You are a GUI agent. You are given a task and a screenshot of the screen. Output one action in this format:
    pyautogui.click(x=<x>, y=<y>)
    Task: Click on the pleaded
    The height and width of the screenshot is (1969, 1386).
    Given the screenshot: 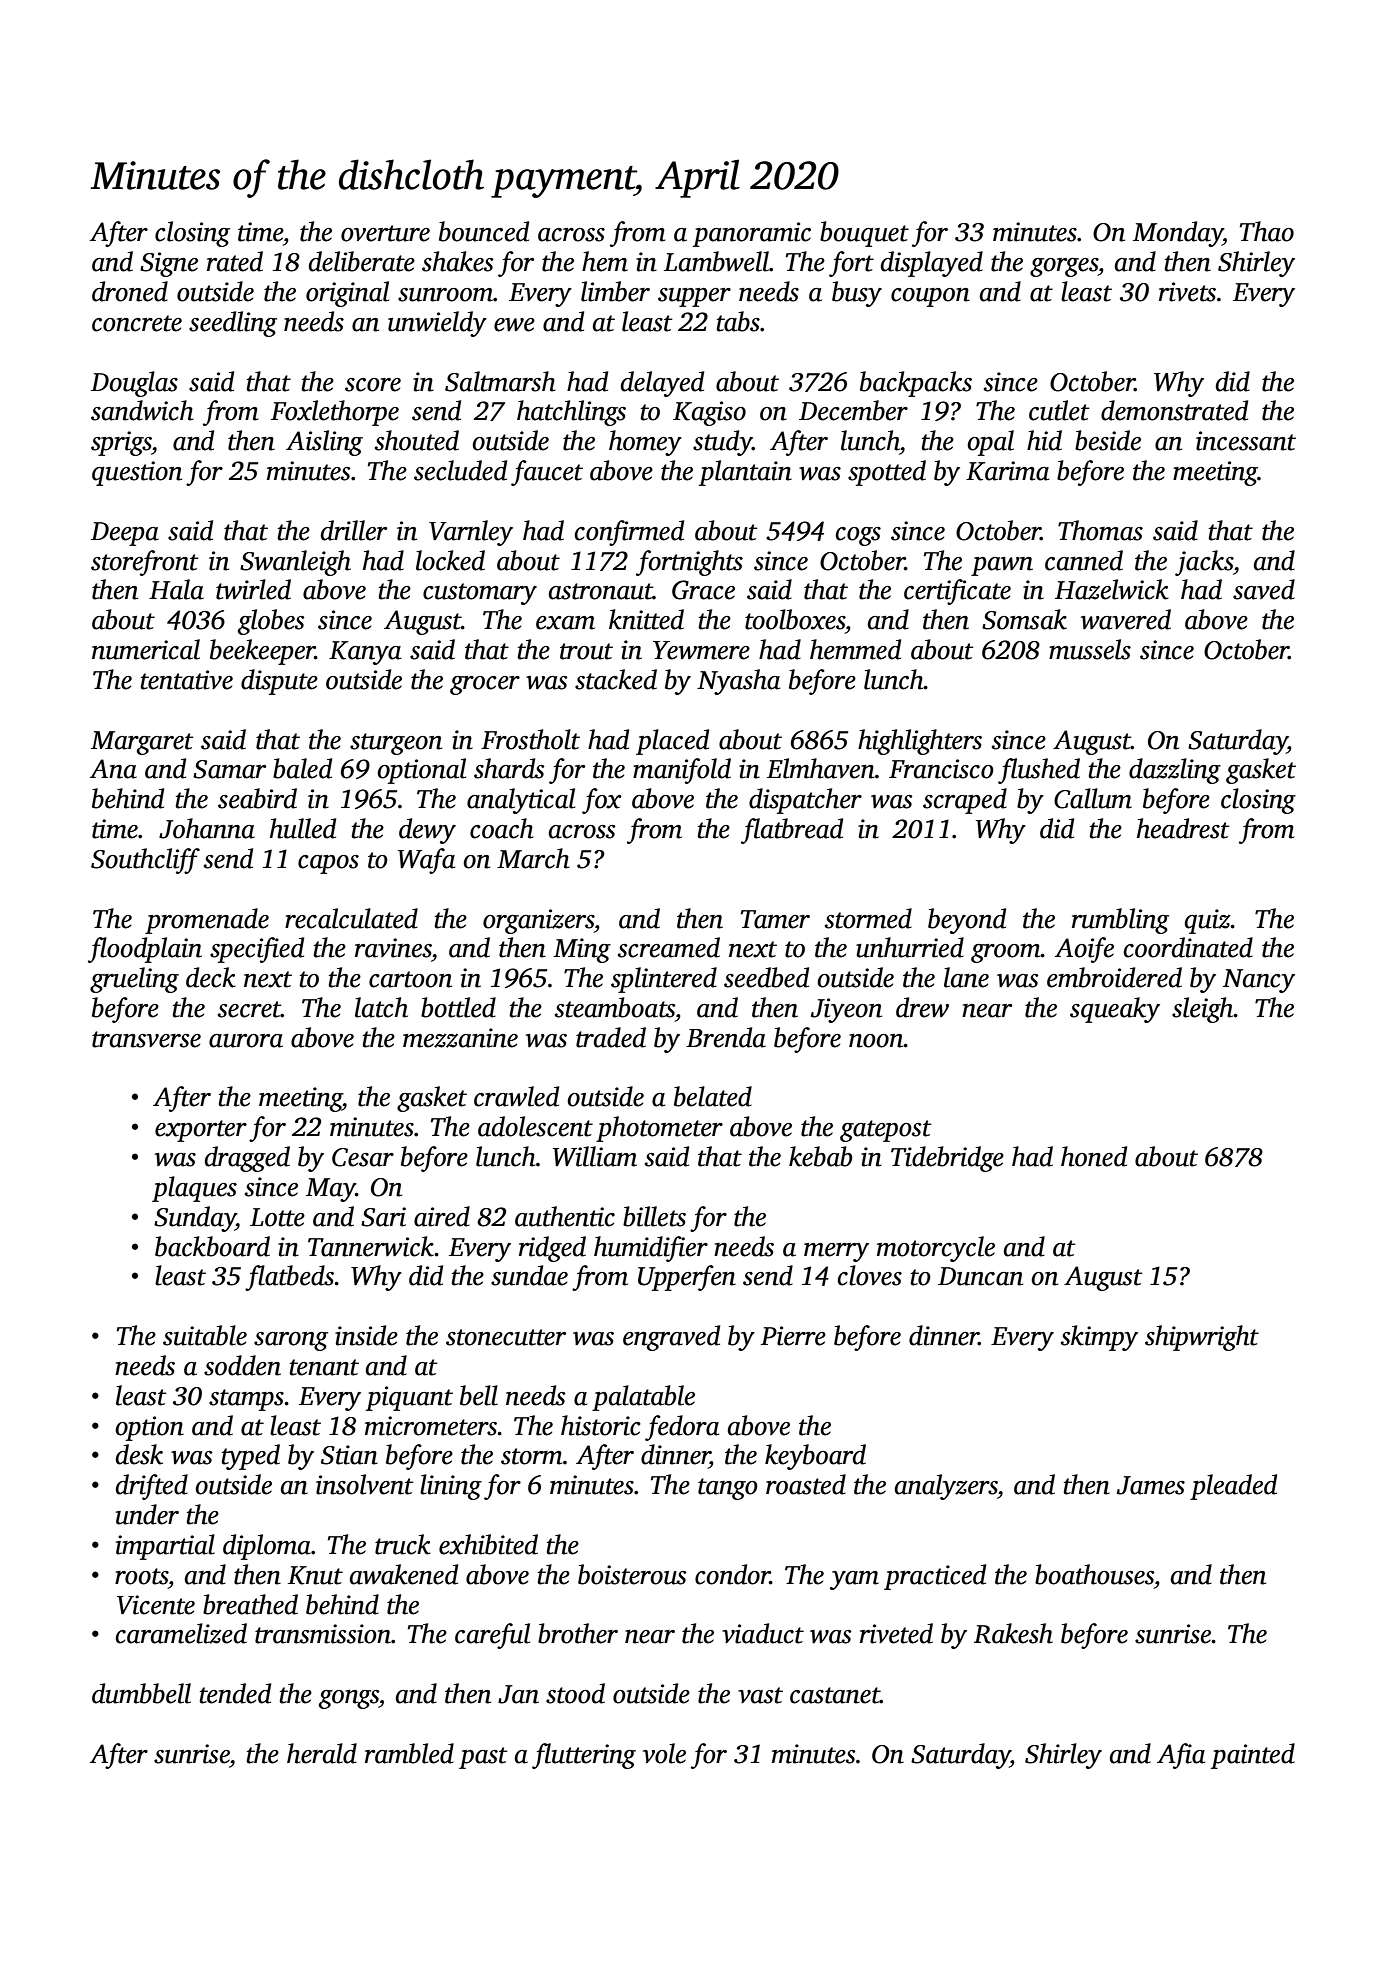 What is the action you would take?
    pyautogui.click(x=1233, y=1487)
